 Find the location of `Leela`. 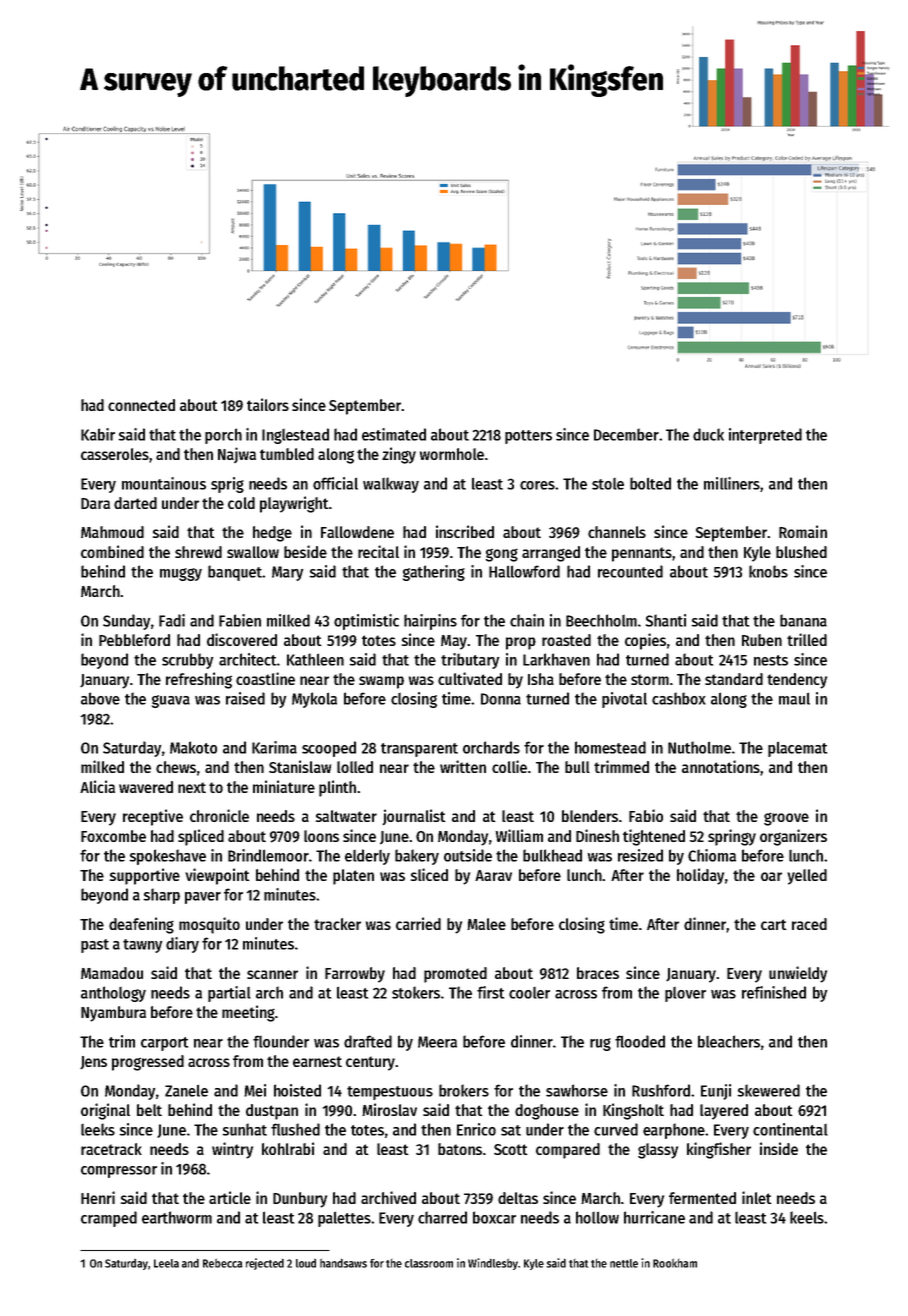

Leela is located at coordinates (166, 1263).
